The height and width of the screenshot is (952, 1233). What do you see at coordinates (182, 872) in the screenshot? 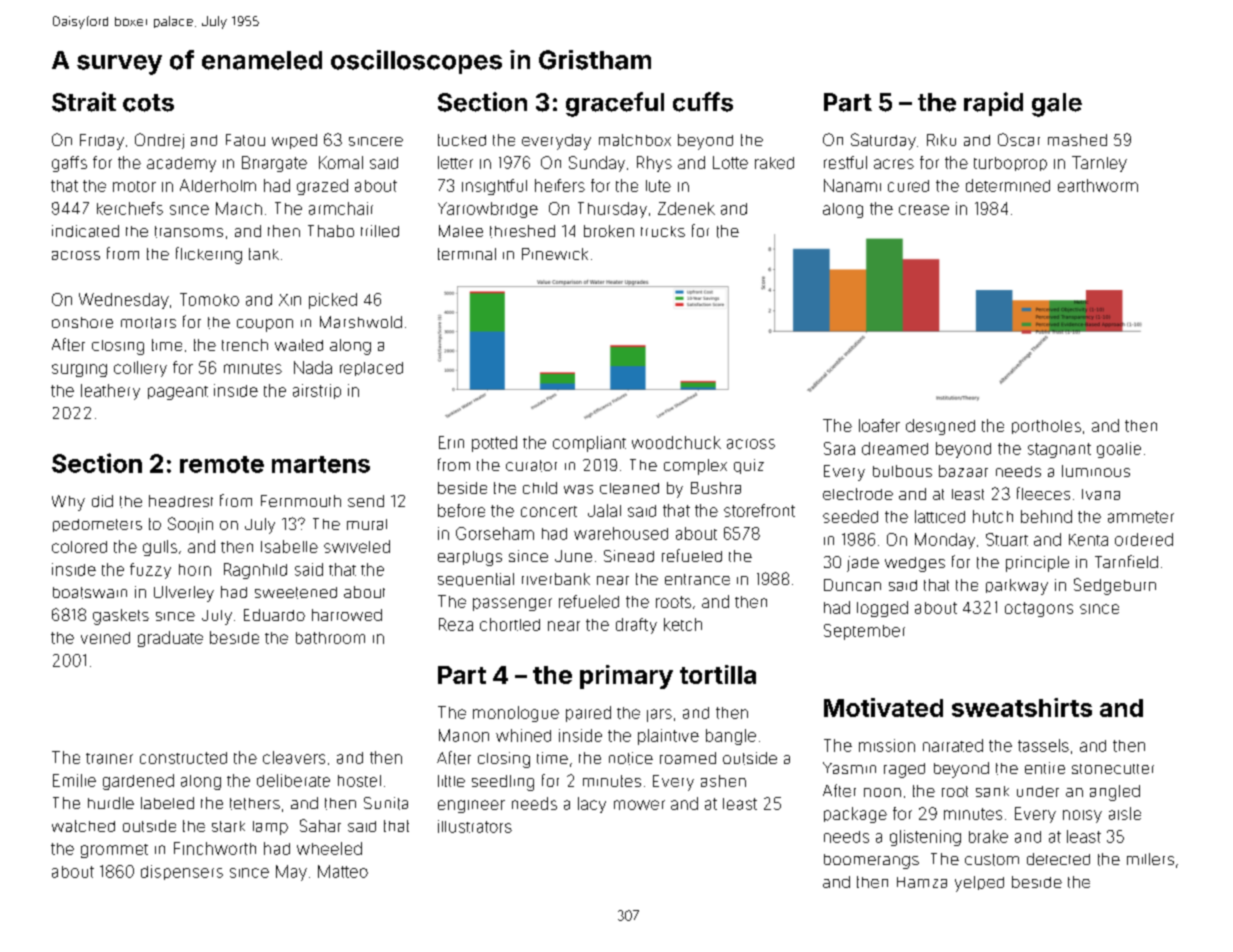
I see `dispensers` at bounding box center [182, 872].
